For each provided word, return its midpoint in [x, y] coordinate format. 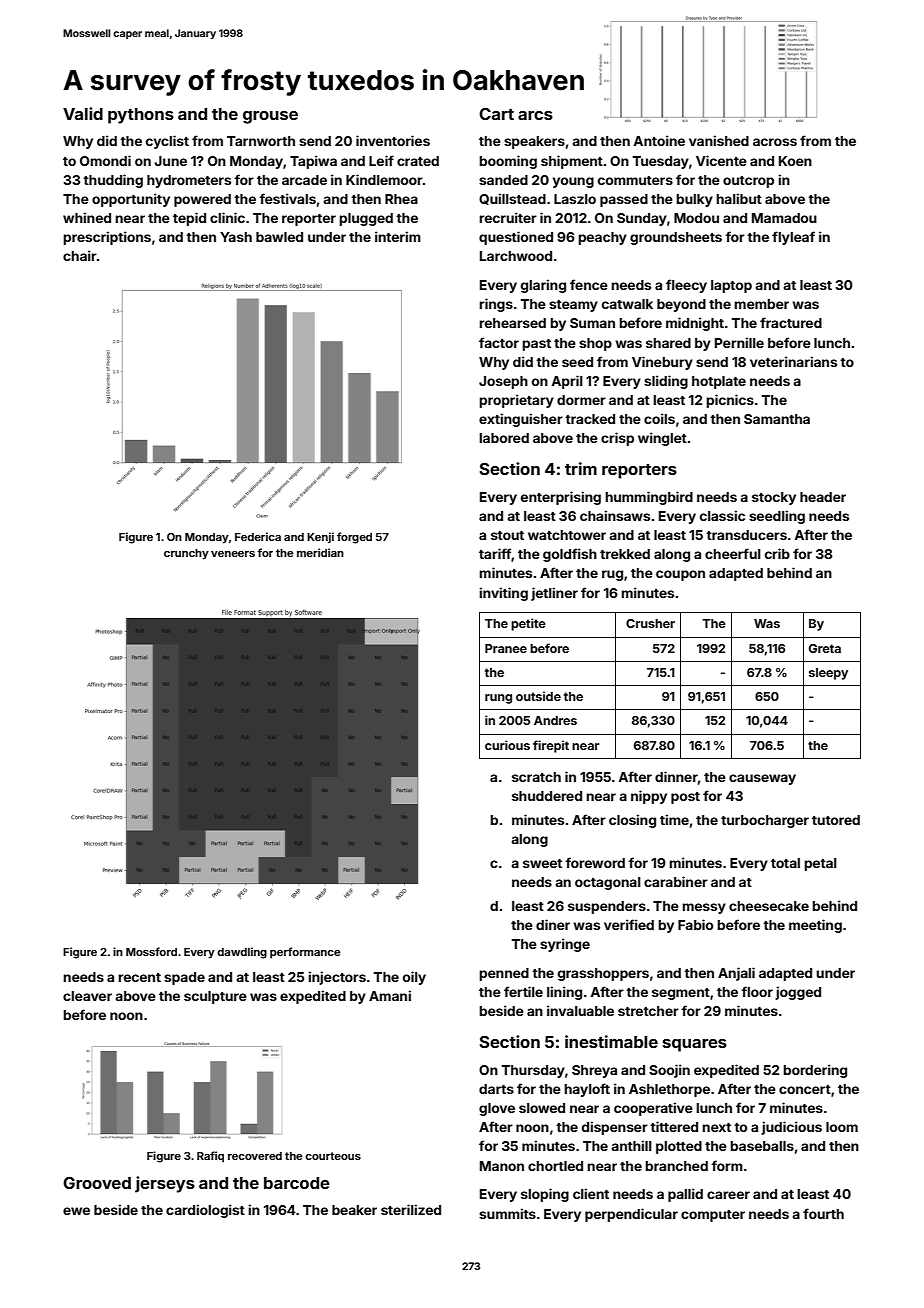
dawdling [242, 953]
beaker [354, 1210]
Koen [795, 161]
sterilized [411, 1209]
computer [713, 1216]
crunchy [186, 554]
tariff [495, 555]
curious [507, 745]
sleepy [828, 674]
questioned [516, 238]
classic [722, 515]
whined [87, 217]
